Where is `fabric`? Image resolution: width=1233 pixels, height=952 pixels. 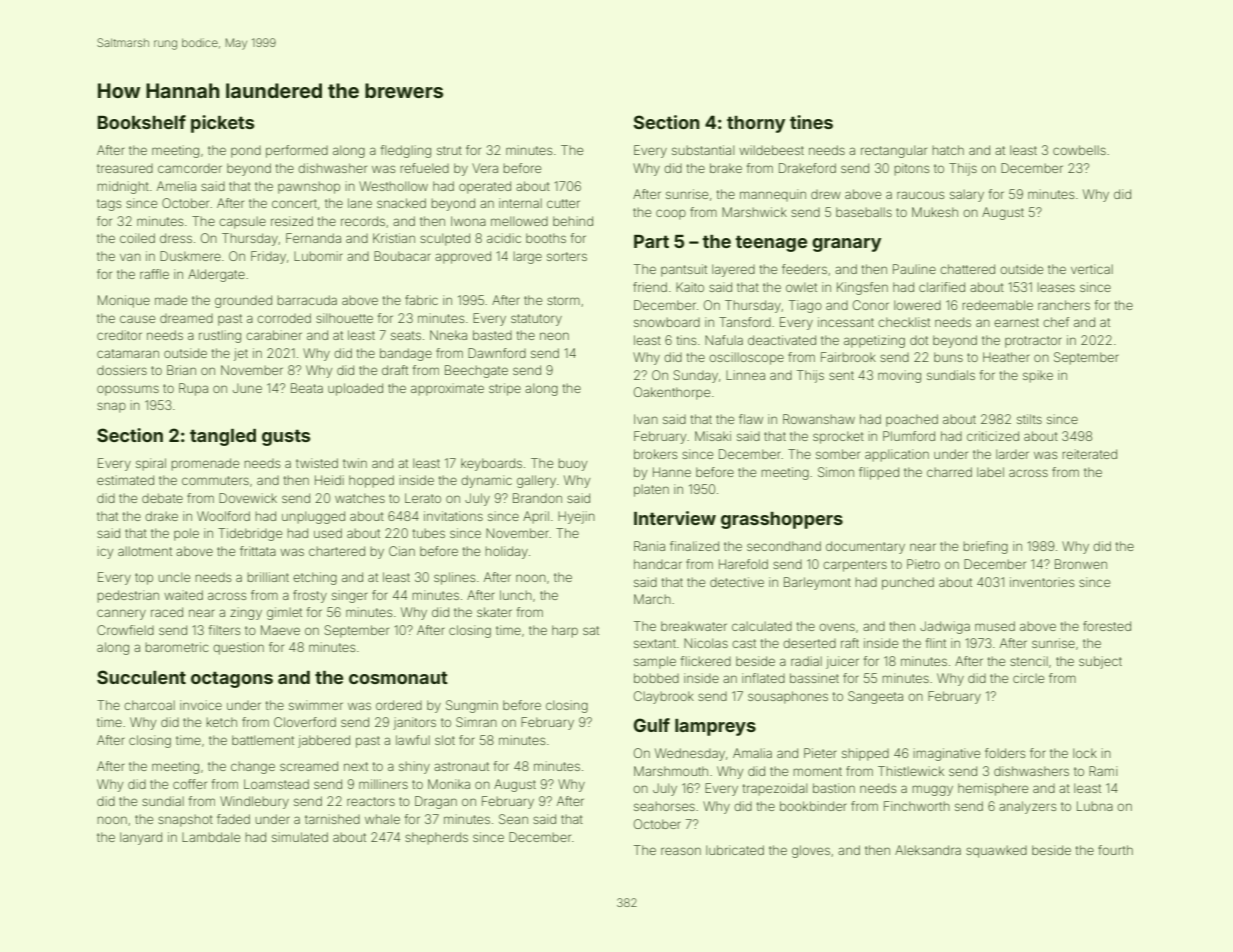 fabric is located at coordinates (421, 300).
